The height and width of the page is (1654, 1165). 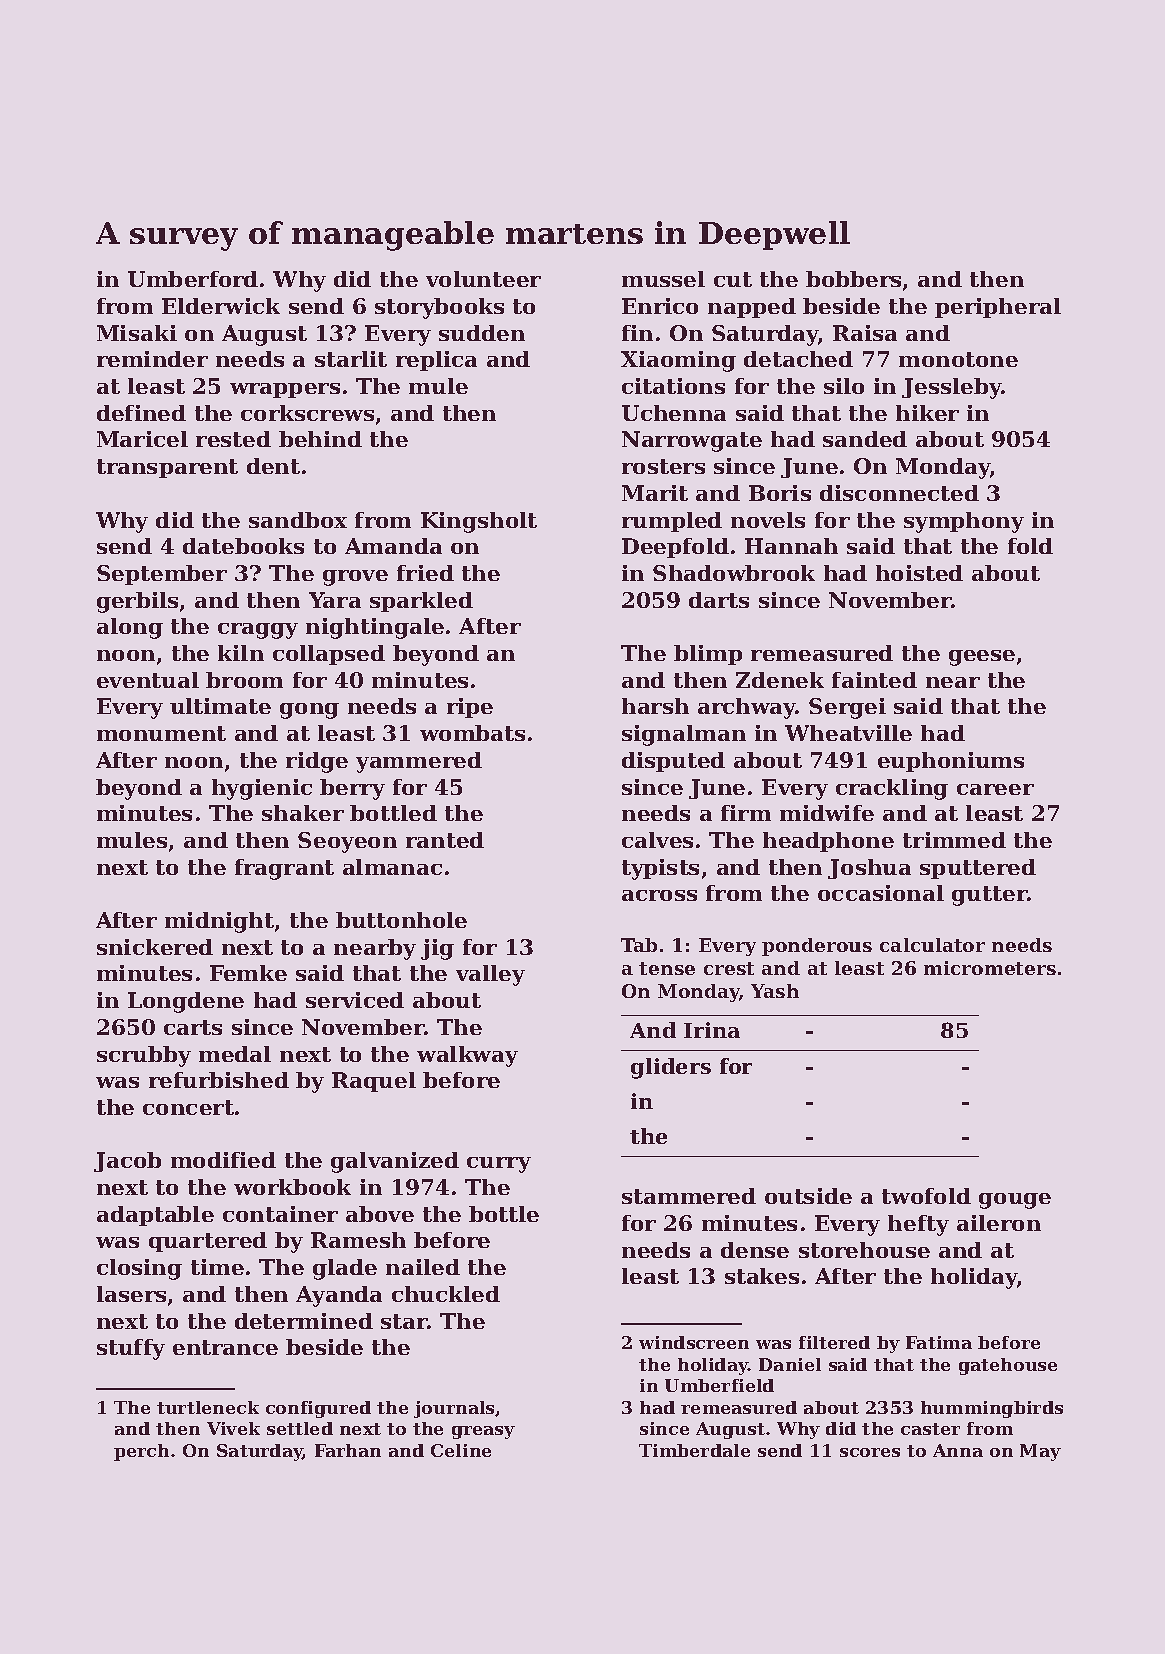 I want to click on Irina, so click(x=712, y=1030).
